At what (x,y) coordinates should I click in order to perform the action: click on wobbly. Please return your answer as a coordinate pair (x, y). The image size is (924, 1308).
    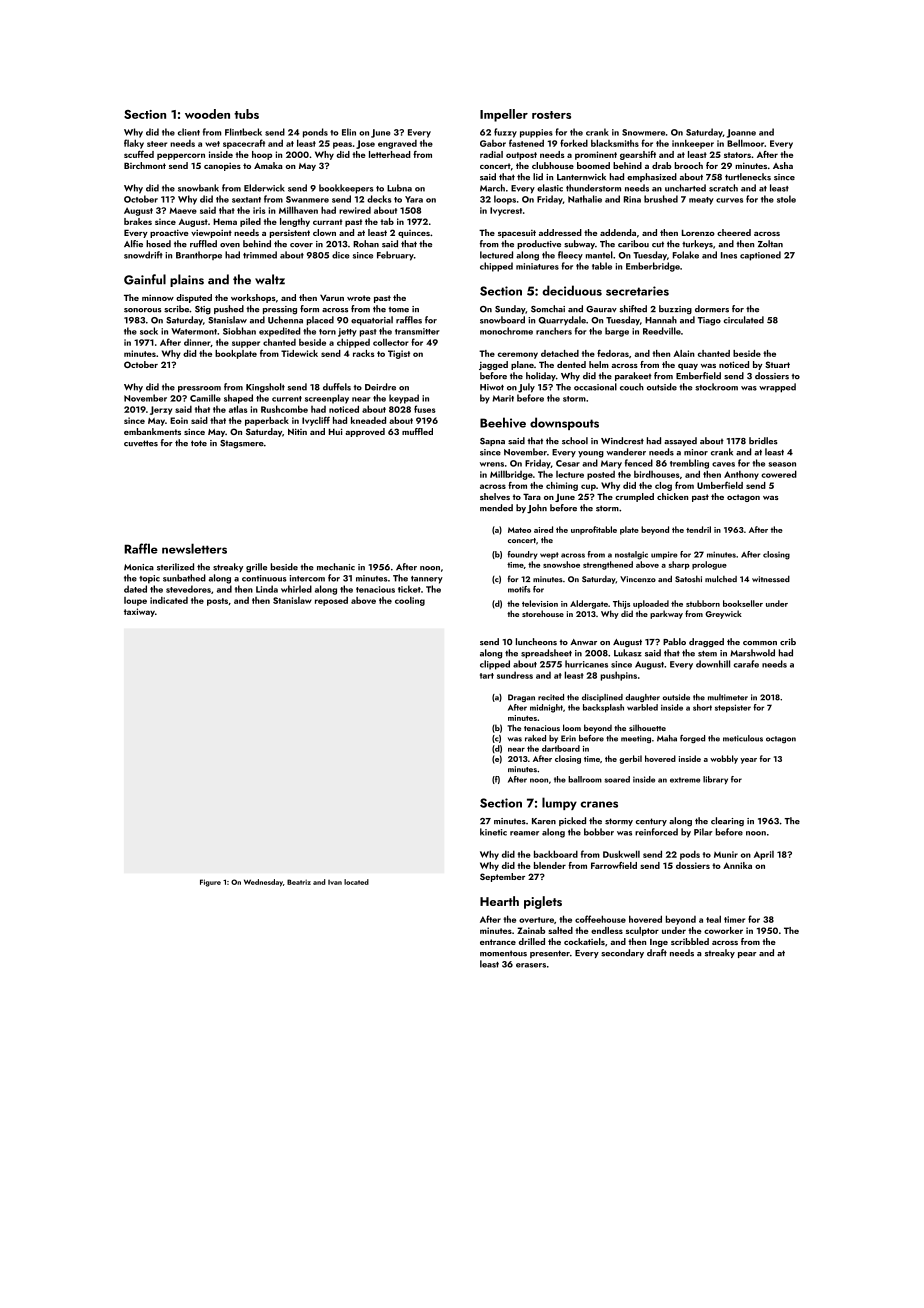
    Looking at the image, I should click on (724, 759).
